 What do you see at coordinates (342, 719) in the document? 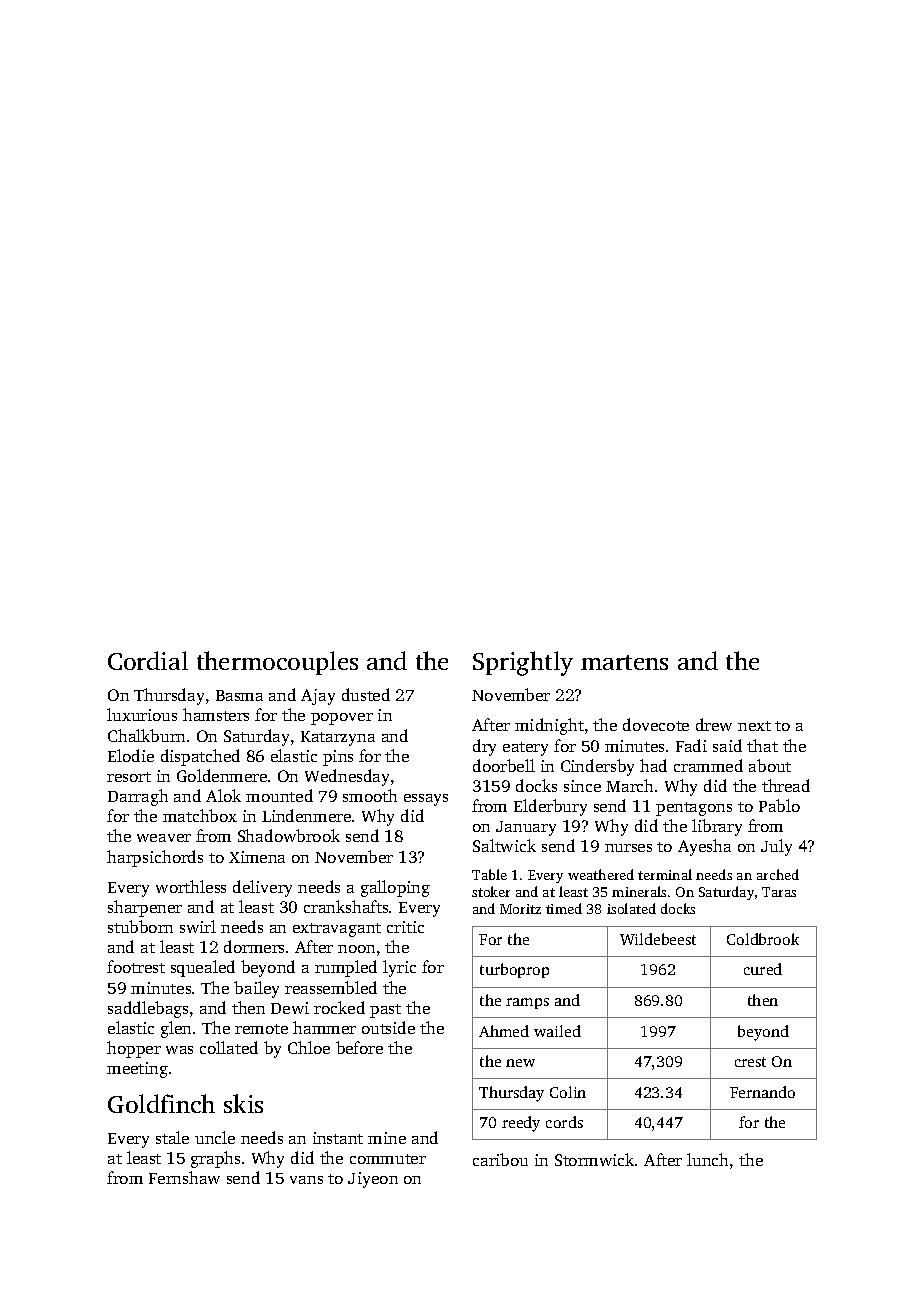
I see `popover` at bounding box center [342, 719].
